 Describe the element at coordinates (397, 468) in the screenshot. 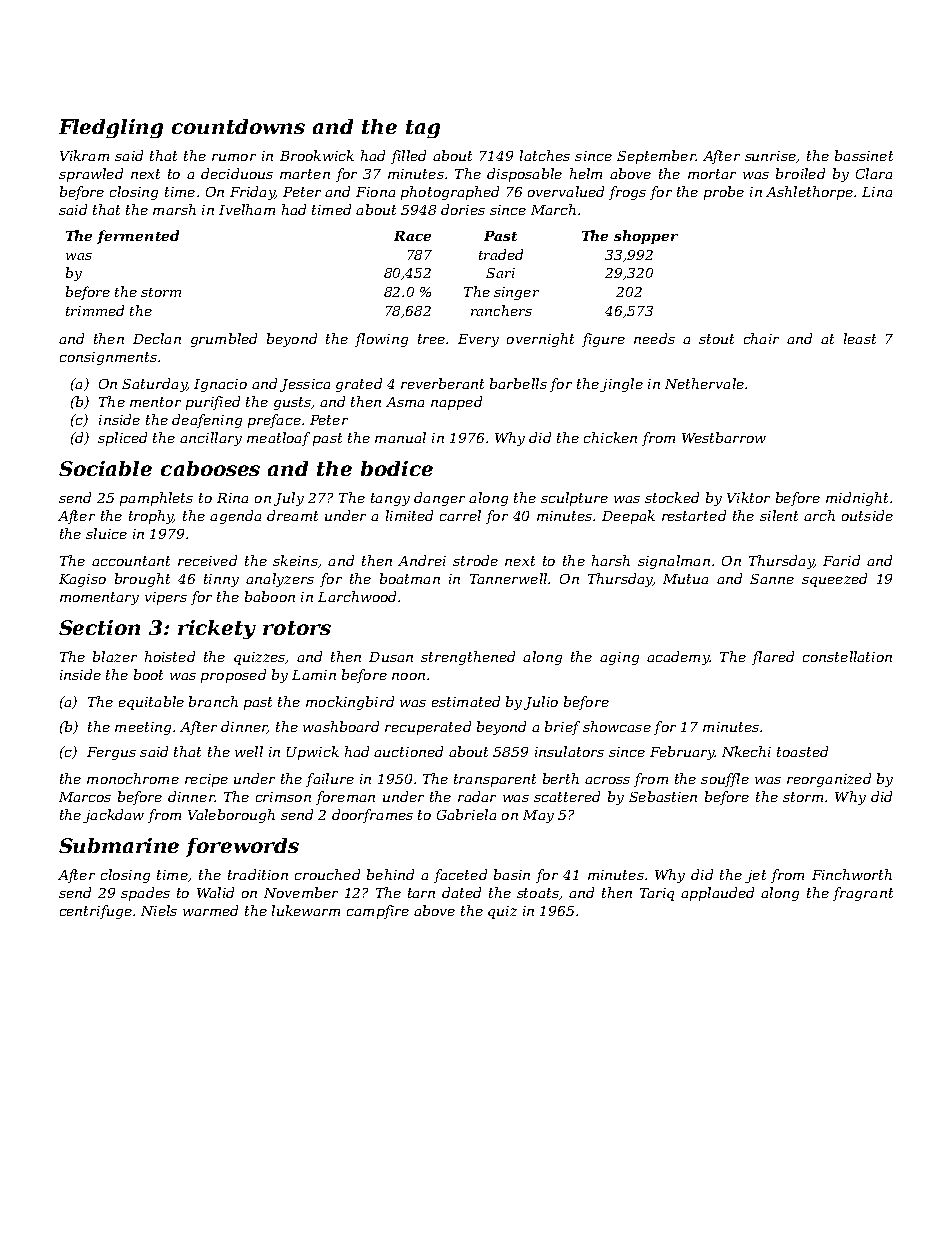

I see `bodice` at that location.
